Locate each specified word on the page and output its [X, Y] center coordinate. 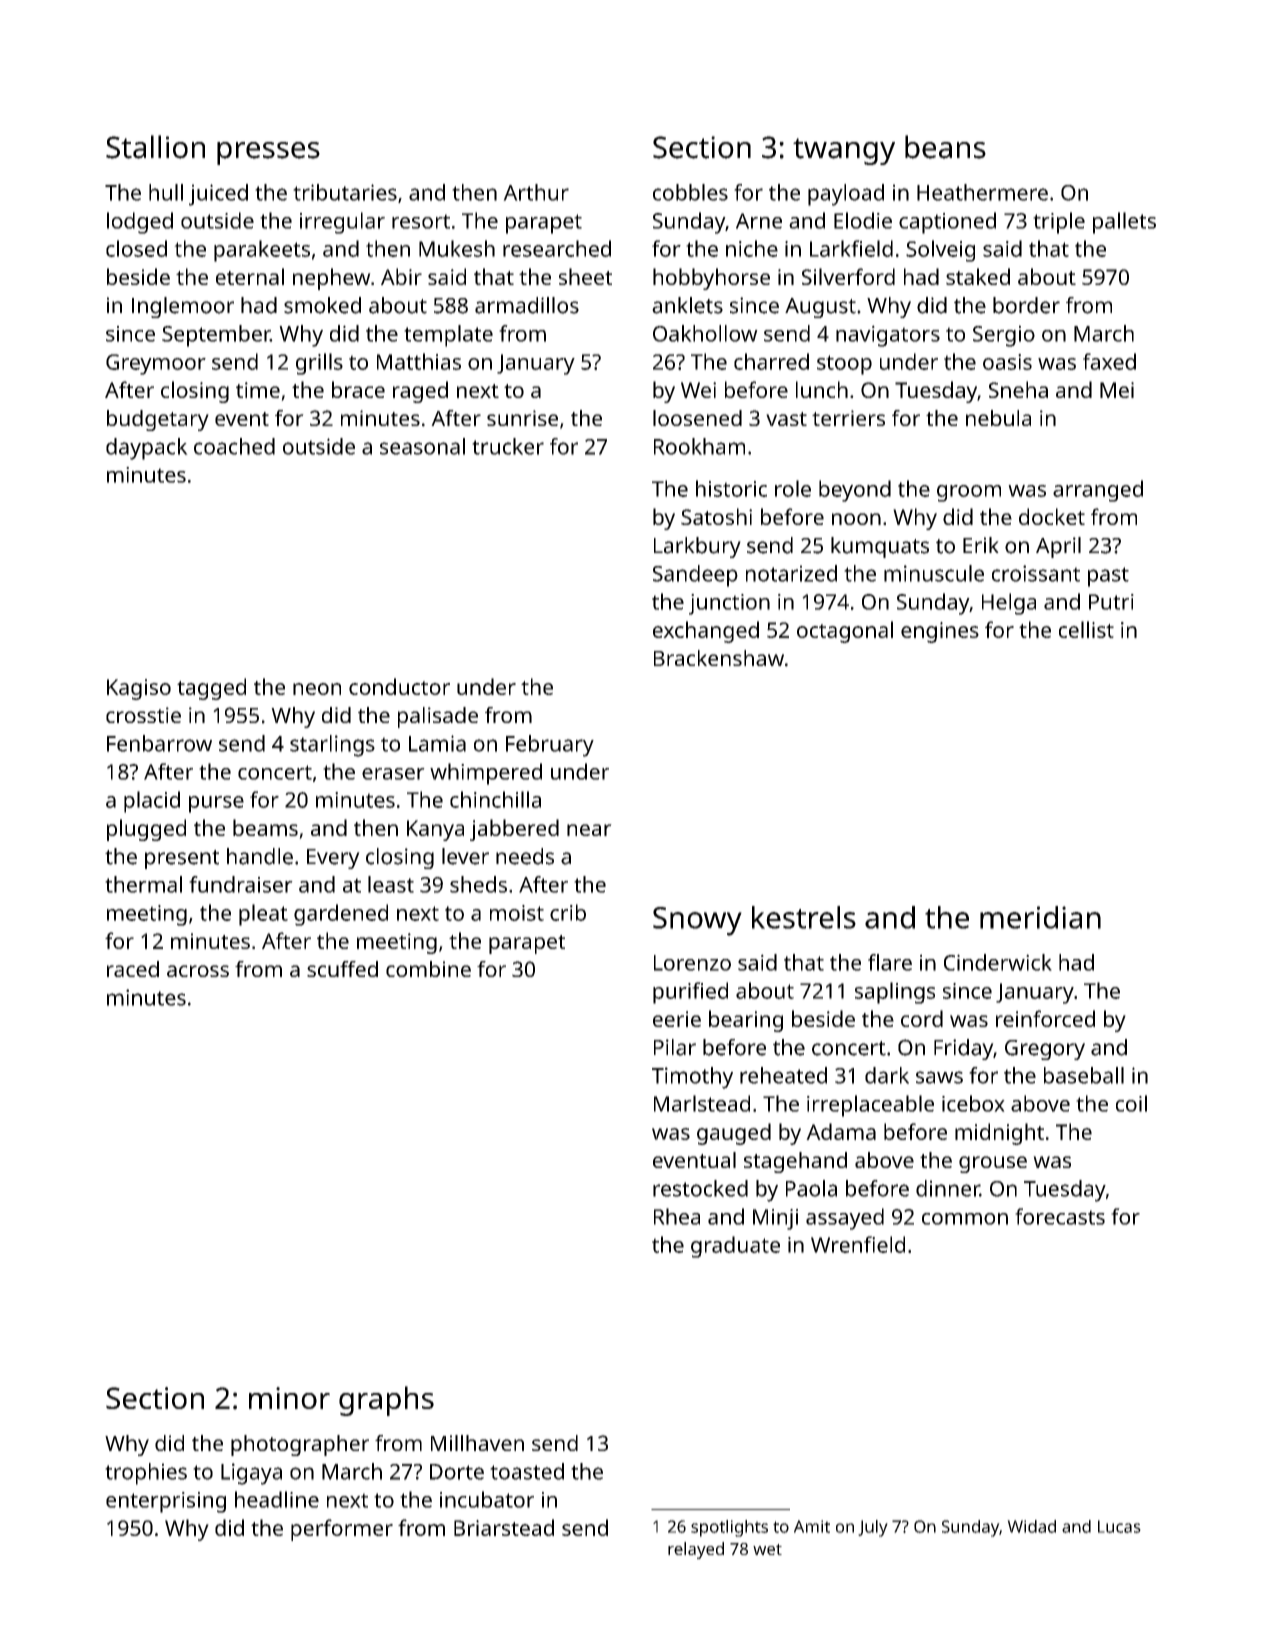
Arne [759, 221]
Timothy [692, 1078]
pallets [1124, 223]
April [1058, 547]
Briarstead [504, 1527]
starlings [332, 746]
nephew [332, 279]
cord [922, 1018]
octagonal [845, 632]
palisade [438, 717]
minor [289, 1398]
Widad [1031, 1526]
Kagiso [139, 689]
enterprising [166, 1502]
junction [729, 604]
